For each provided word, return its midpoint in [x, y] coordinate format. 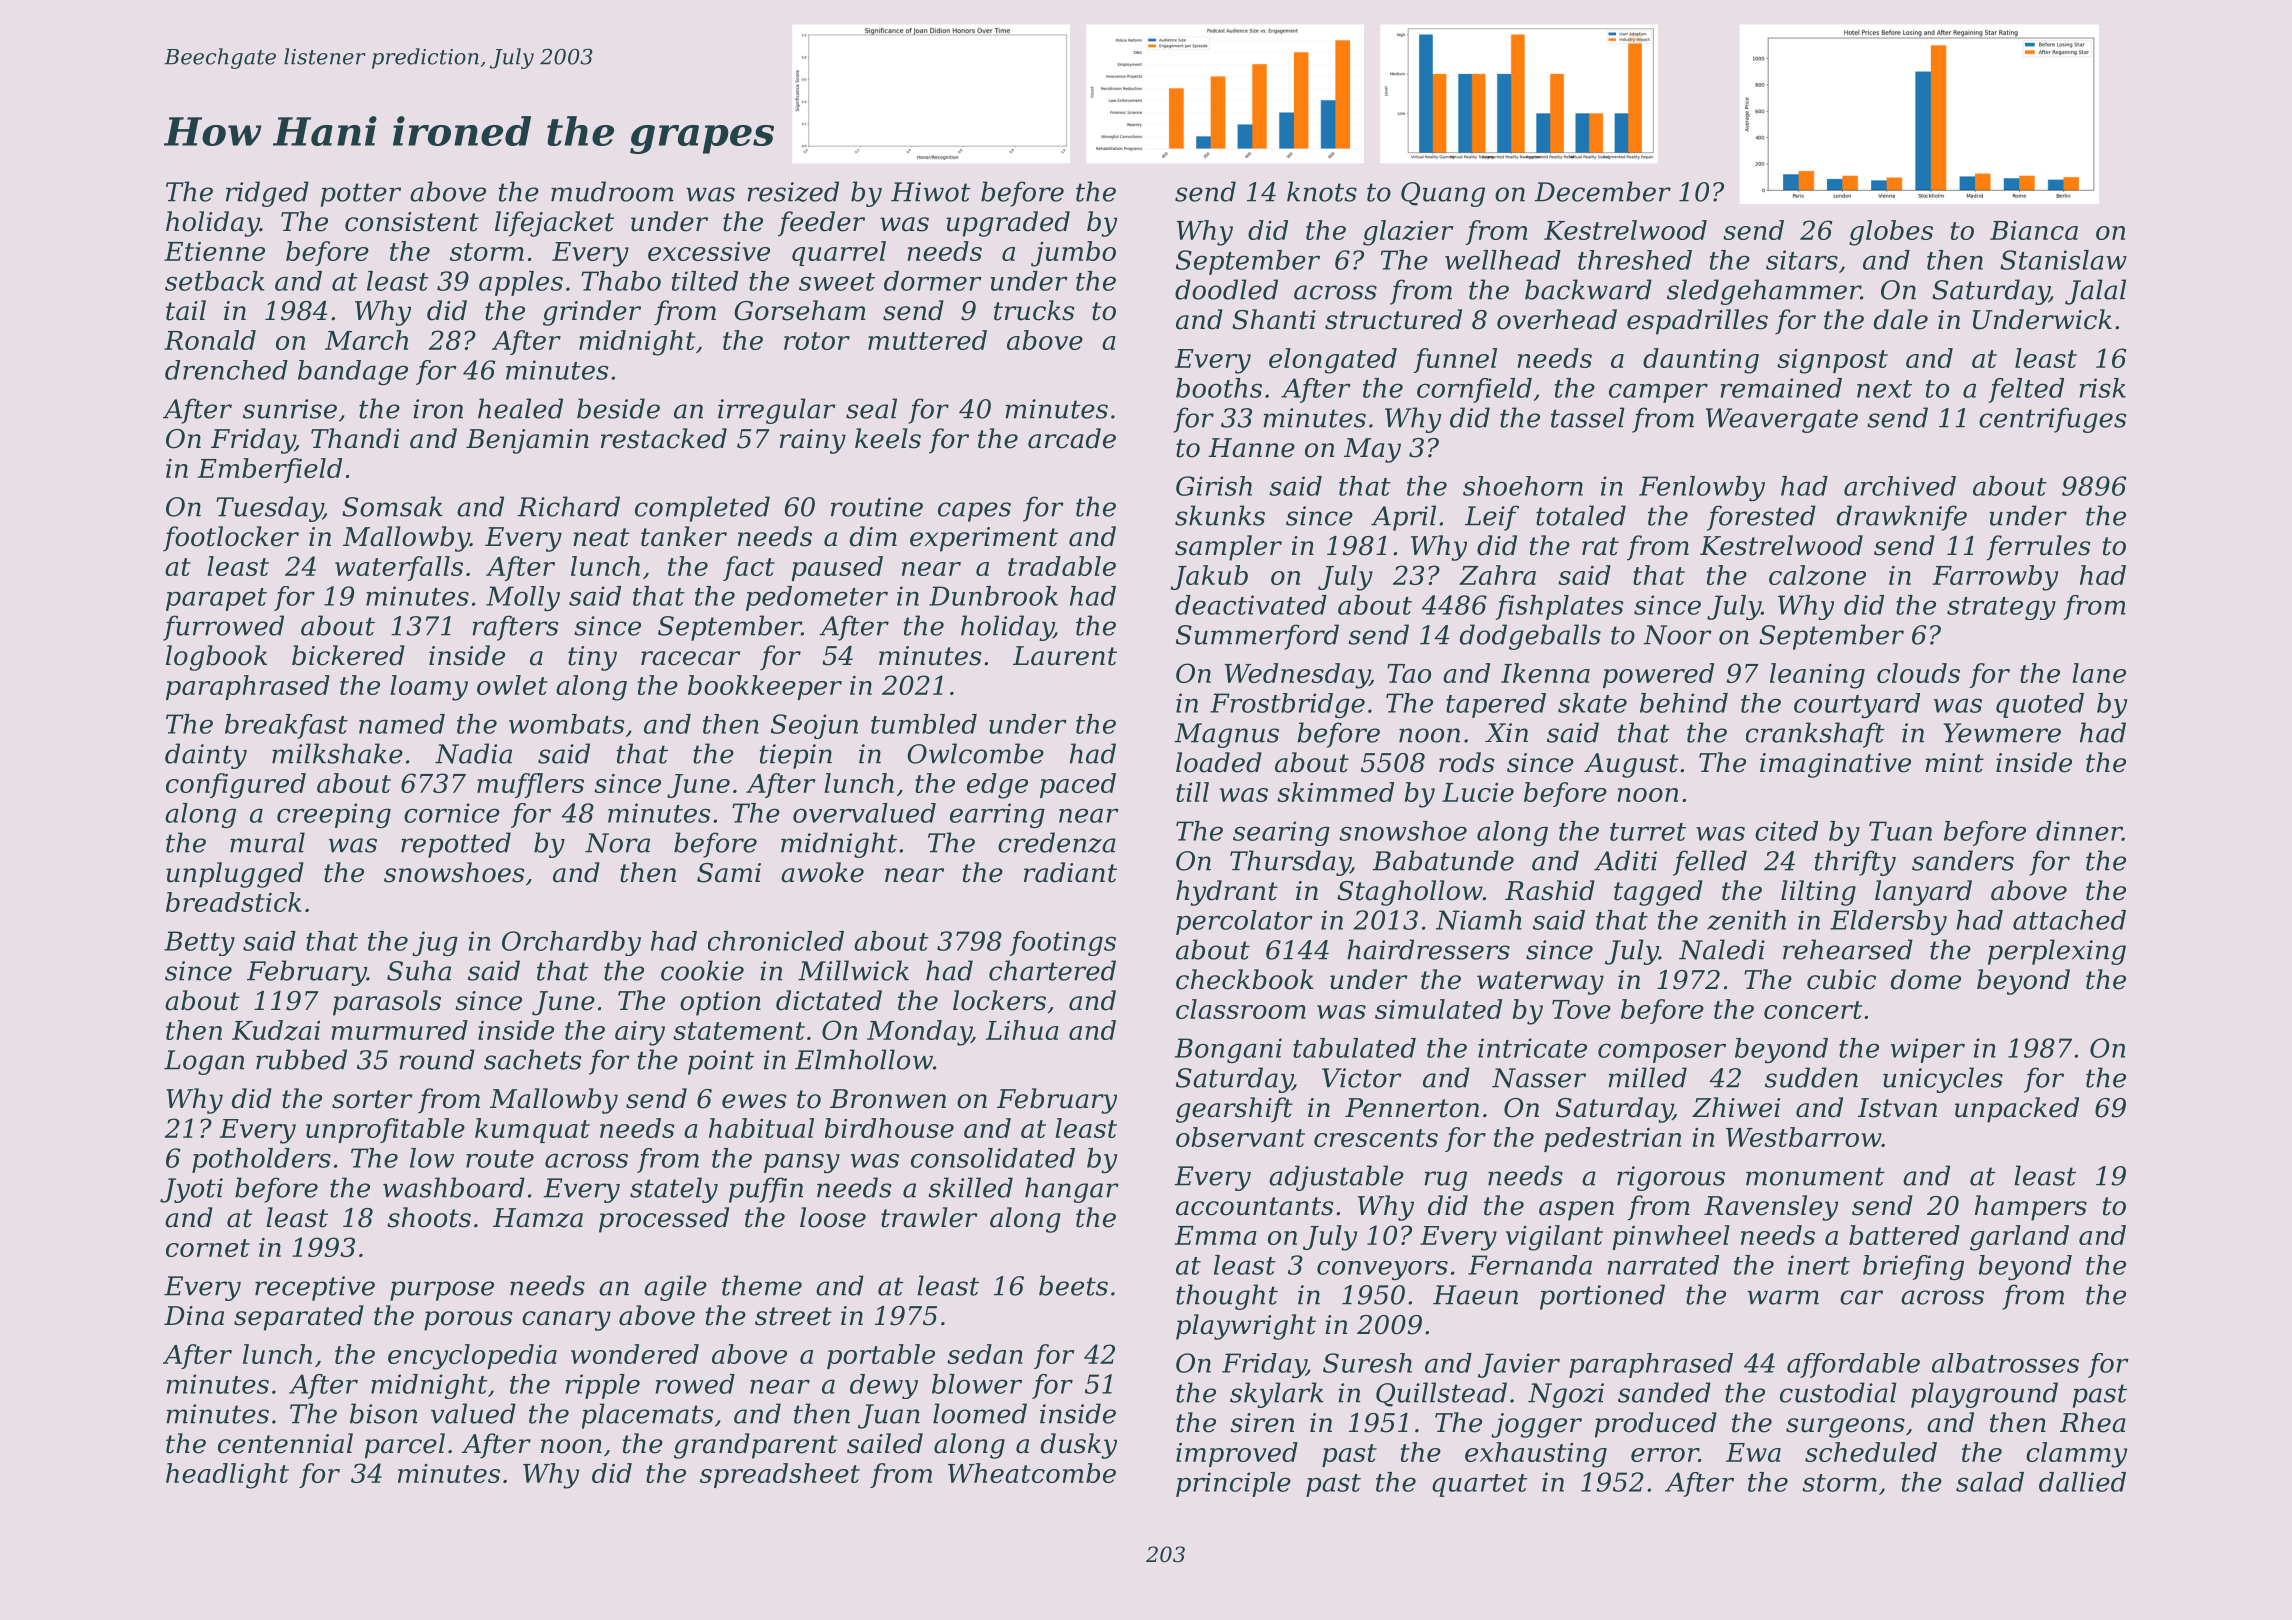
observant [1240, 1137]
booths [1219, 388]
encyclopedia [472, 1357]
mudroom [612, 191]
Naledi [1722, 949]
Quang [1443, 194]
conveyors [1382, 1270]
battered [1904, 1235]
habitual [761, 1128]
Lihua [1022, 1030]
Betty [199, 943]
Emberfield [270, 470]
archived [1900, 486]
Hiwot [931, 192]
